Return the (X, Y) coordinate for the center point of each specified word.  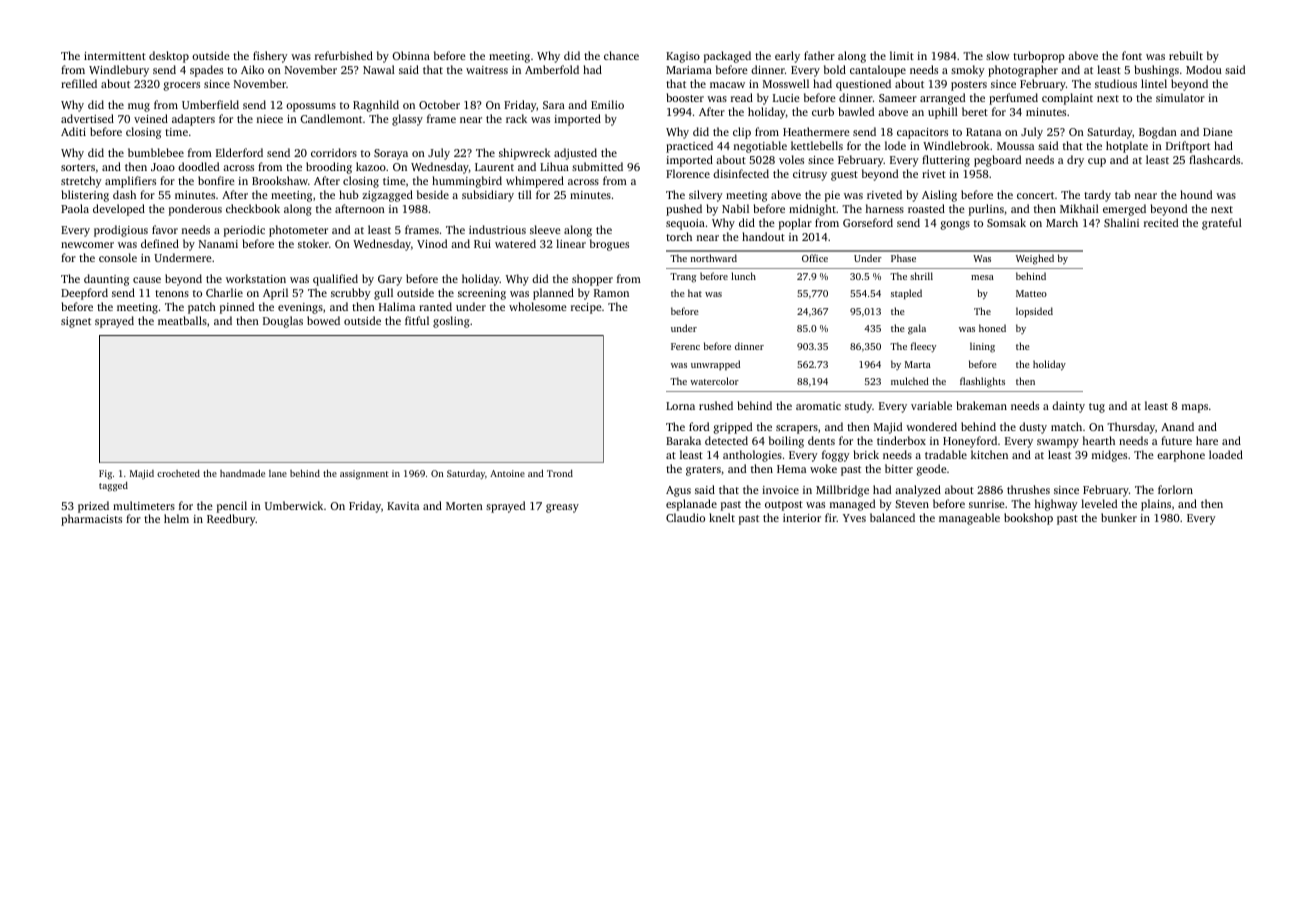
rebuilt (1186, 55)
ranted (435, 306)
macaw (727, 85)
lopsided (1034, 312)
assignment (364, 474)
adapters (193, 120)
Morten (464, 506)
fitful (417, 320)
